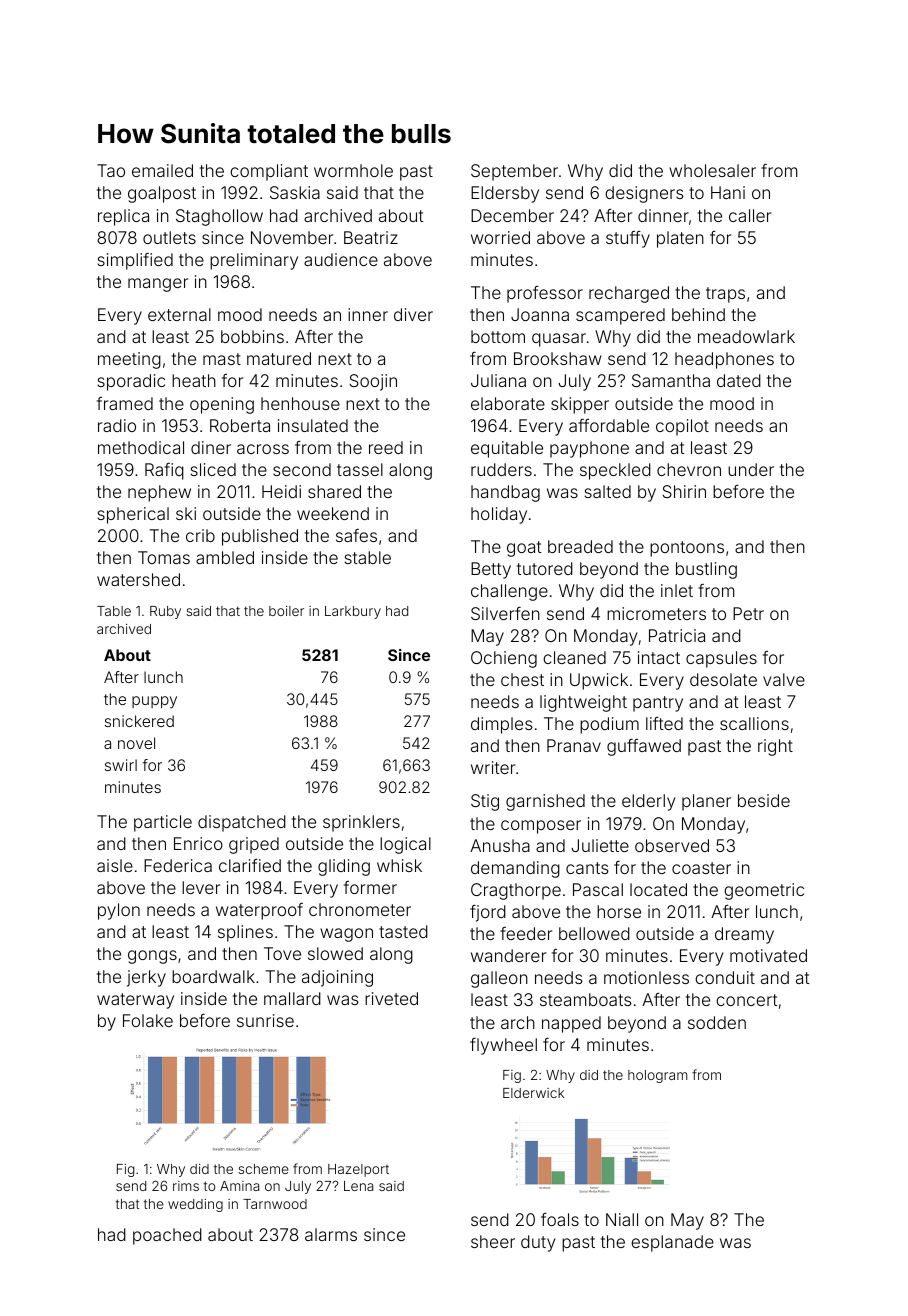 This screenshot has width=908, height=1316. What do you see at coordinates (493, 1241) in the screenshot?
I see `sheer` at bounding box center [493, 1241].
